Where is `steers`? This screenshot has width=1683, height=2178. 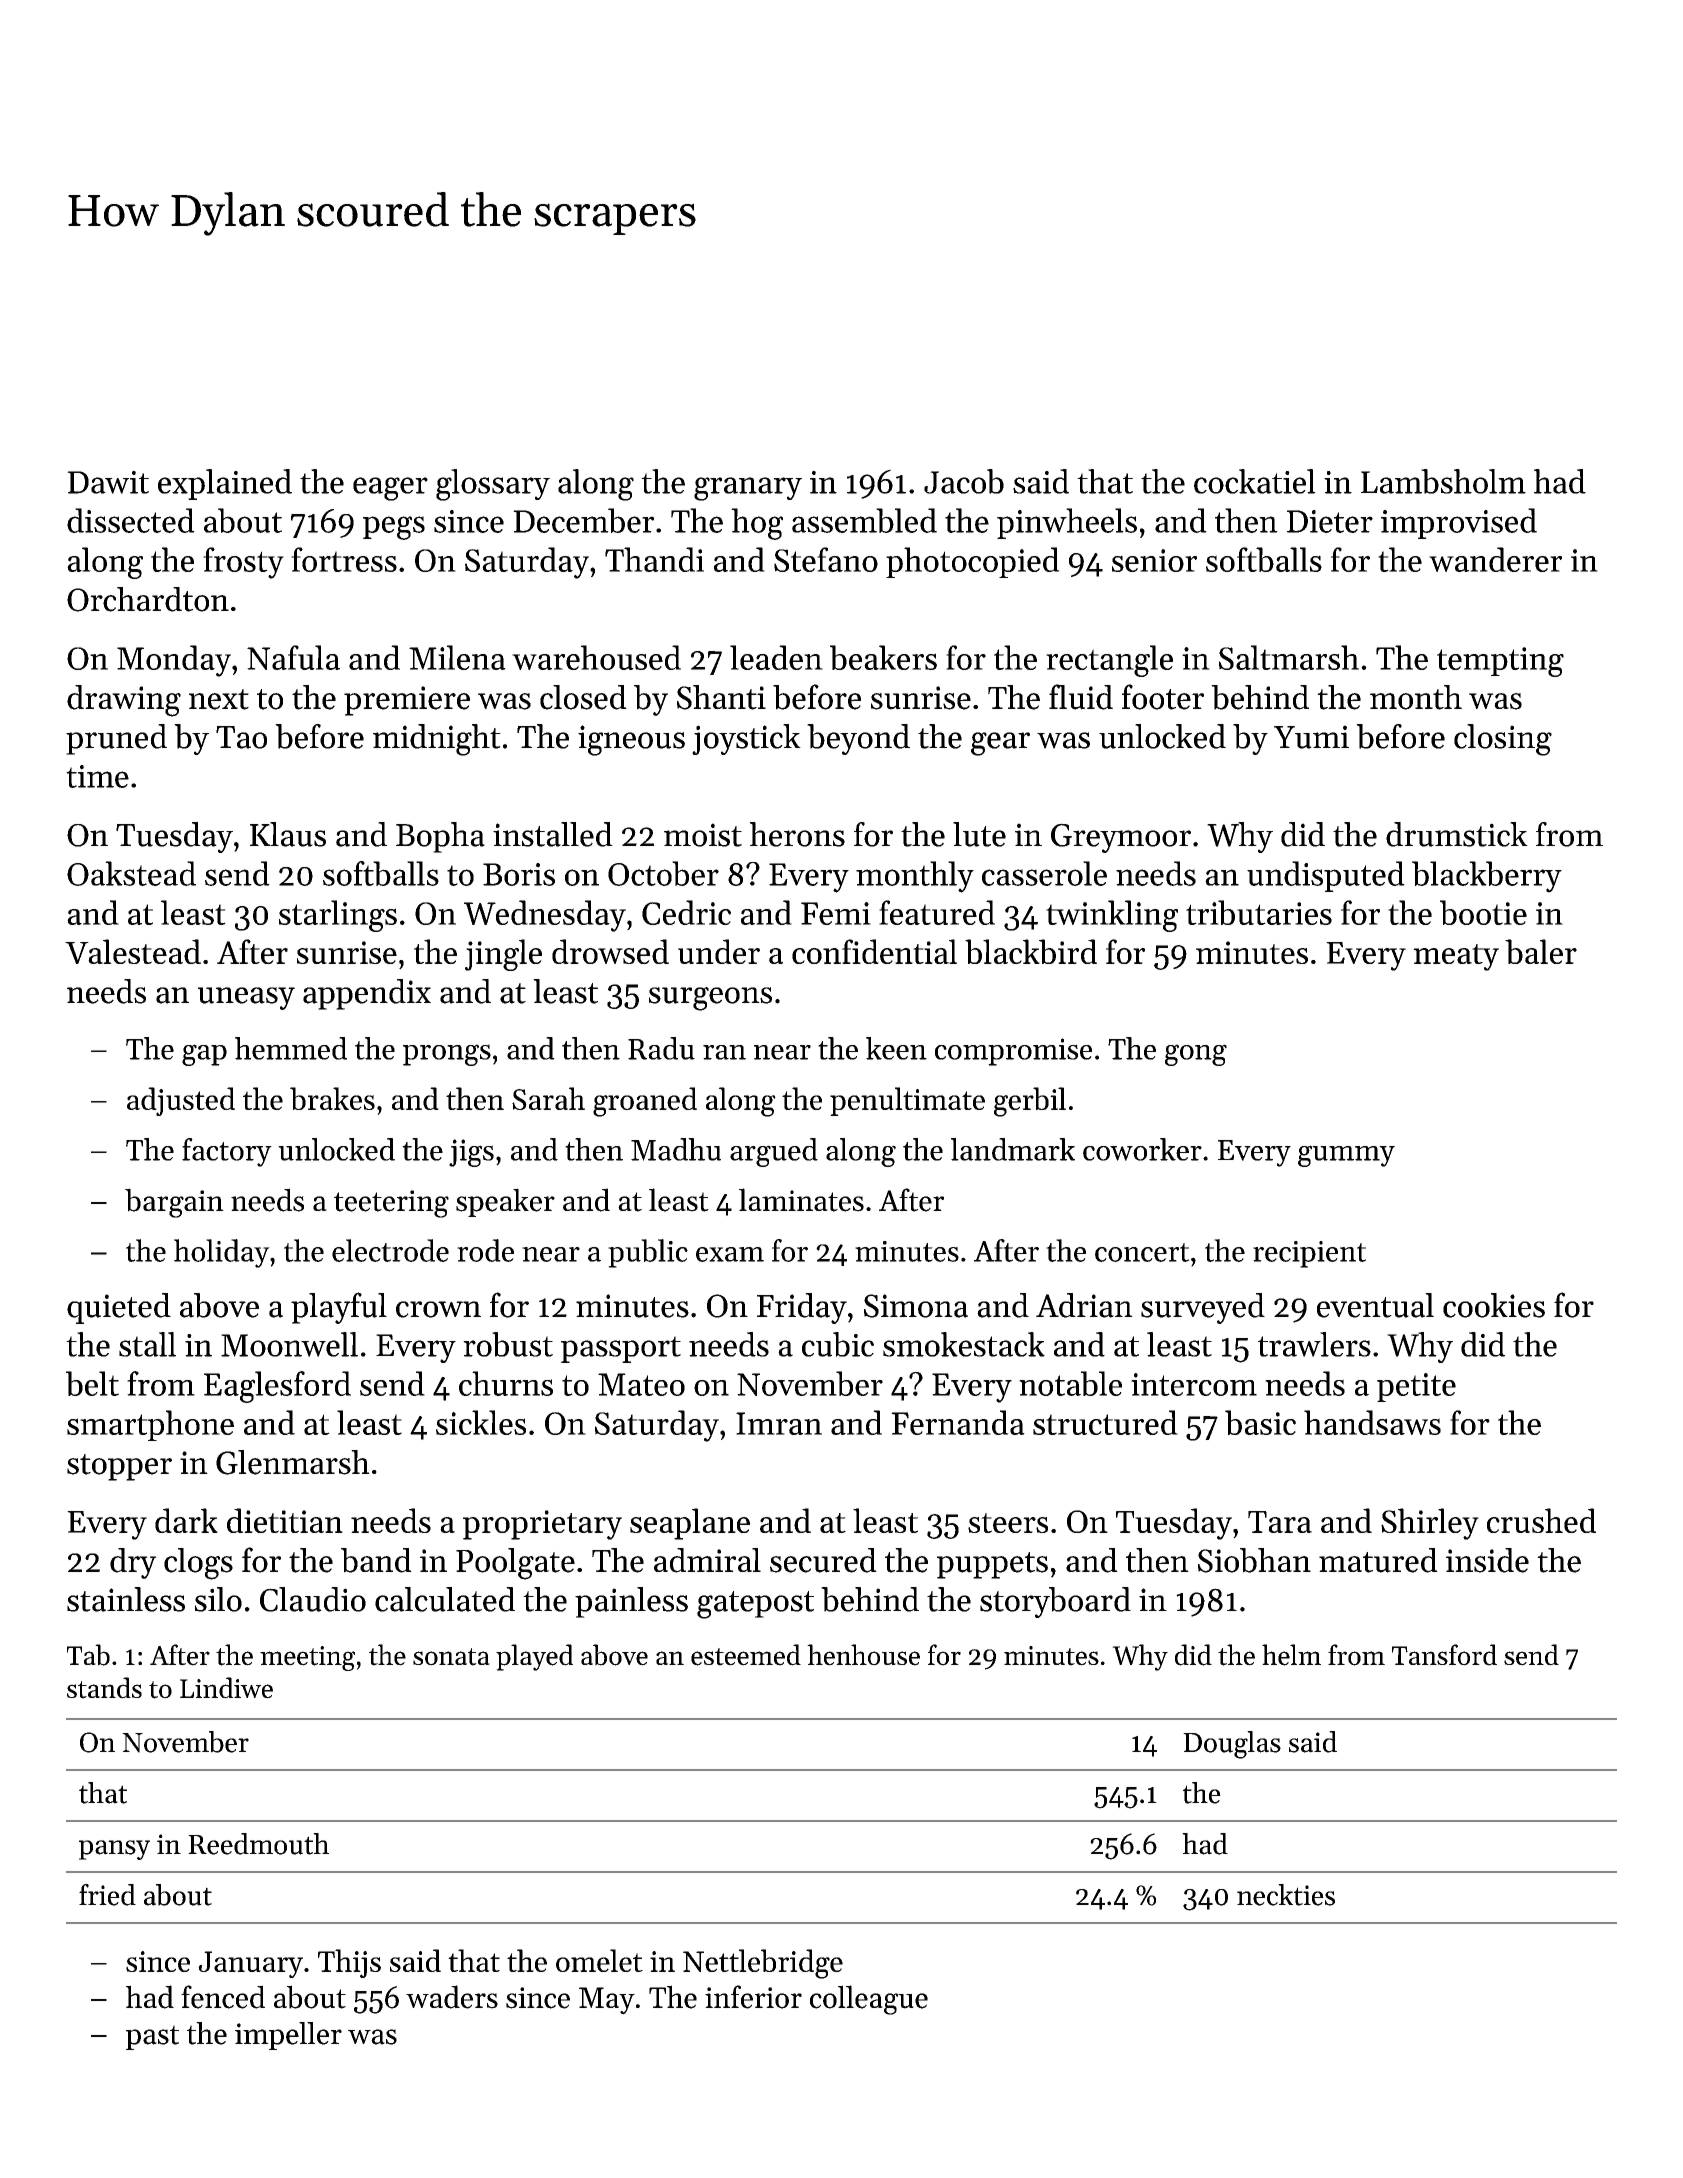
steers is located at coordinates (1008, 1523).
